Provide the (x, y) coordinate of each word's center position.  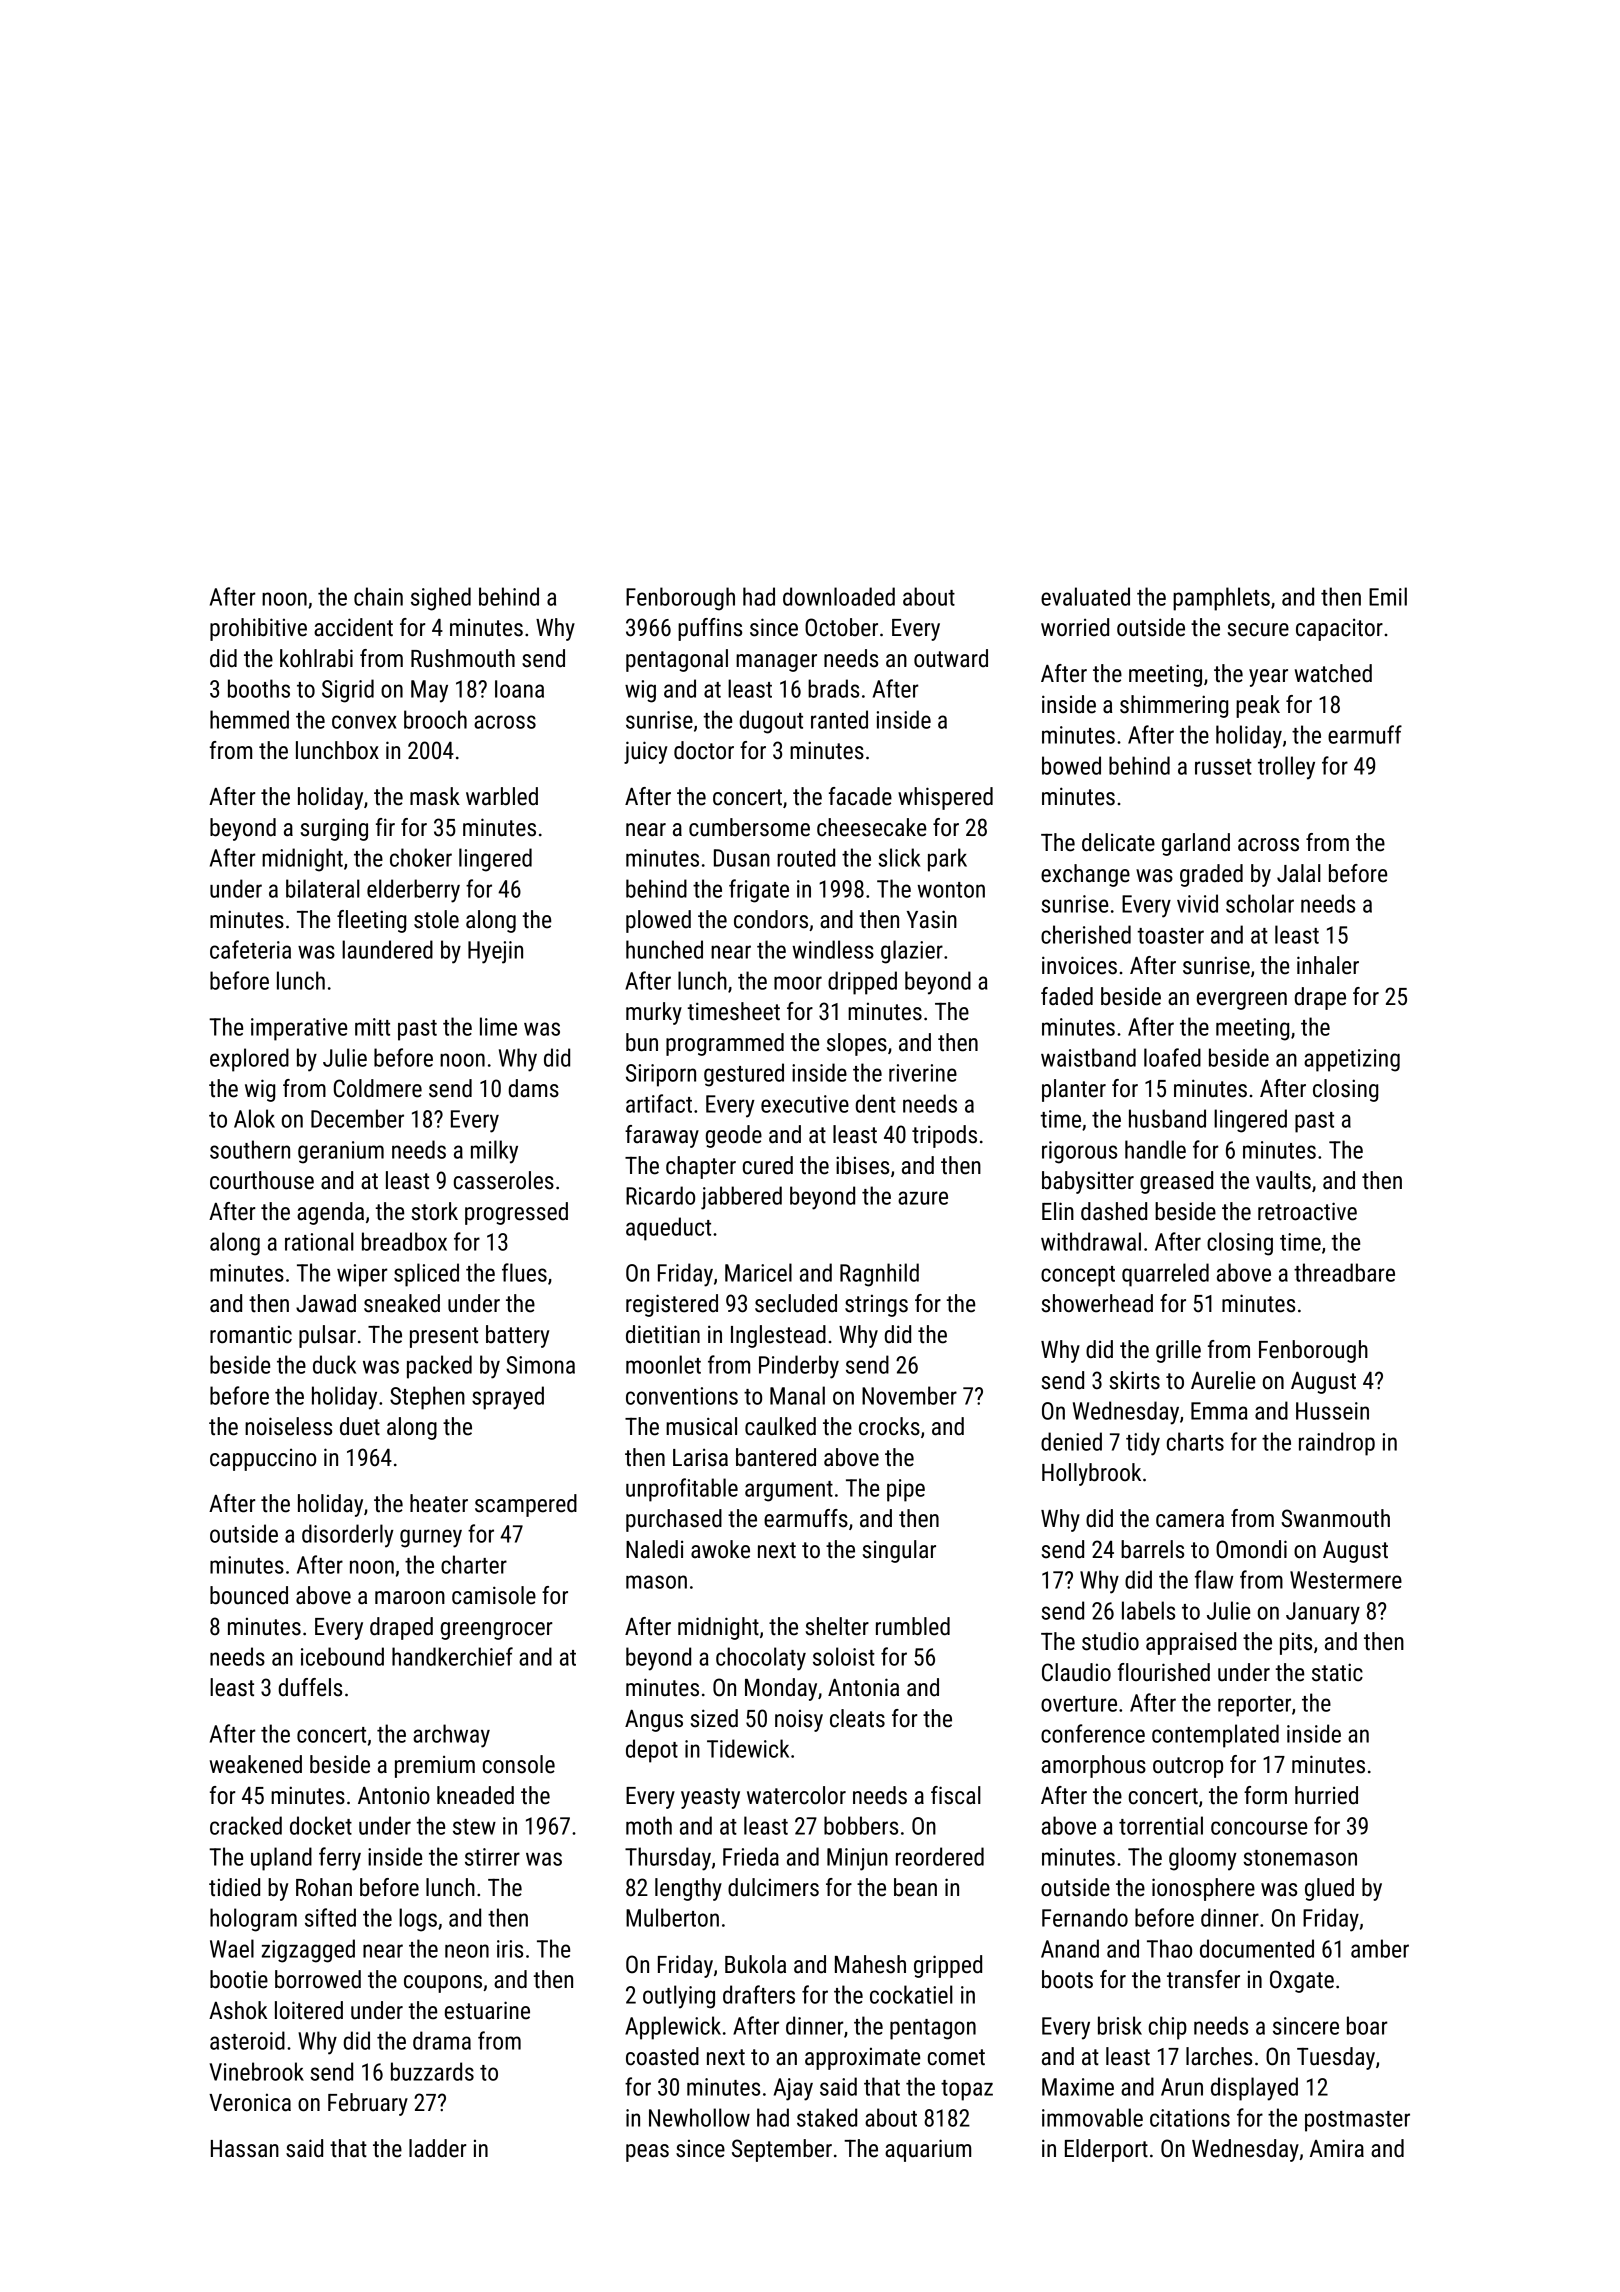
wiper (362, 1275)
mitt (372, 1027)
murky (654, 1013)
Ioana (519, 689)
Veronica (250, 2103)
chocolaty (761, 1659)
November (909, 1395)
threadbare (1344, 1272)
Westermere (1346, 1580)
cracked (246, 1825)
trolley (1286, 768)
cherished (1086, 934)
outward (951, 658)
